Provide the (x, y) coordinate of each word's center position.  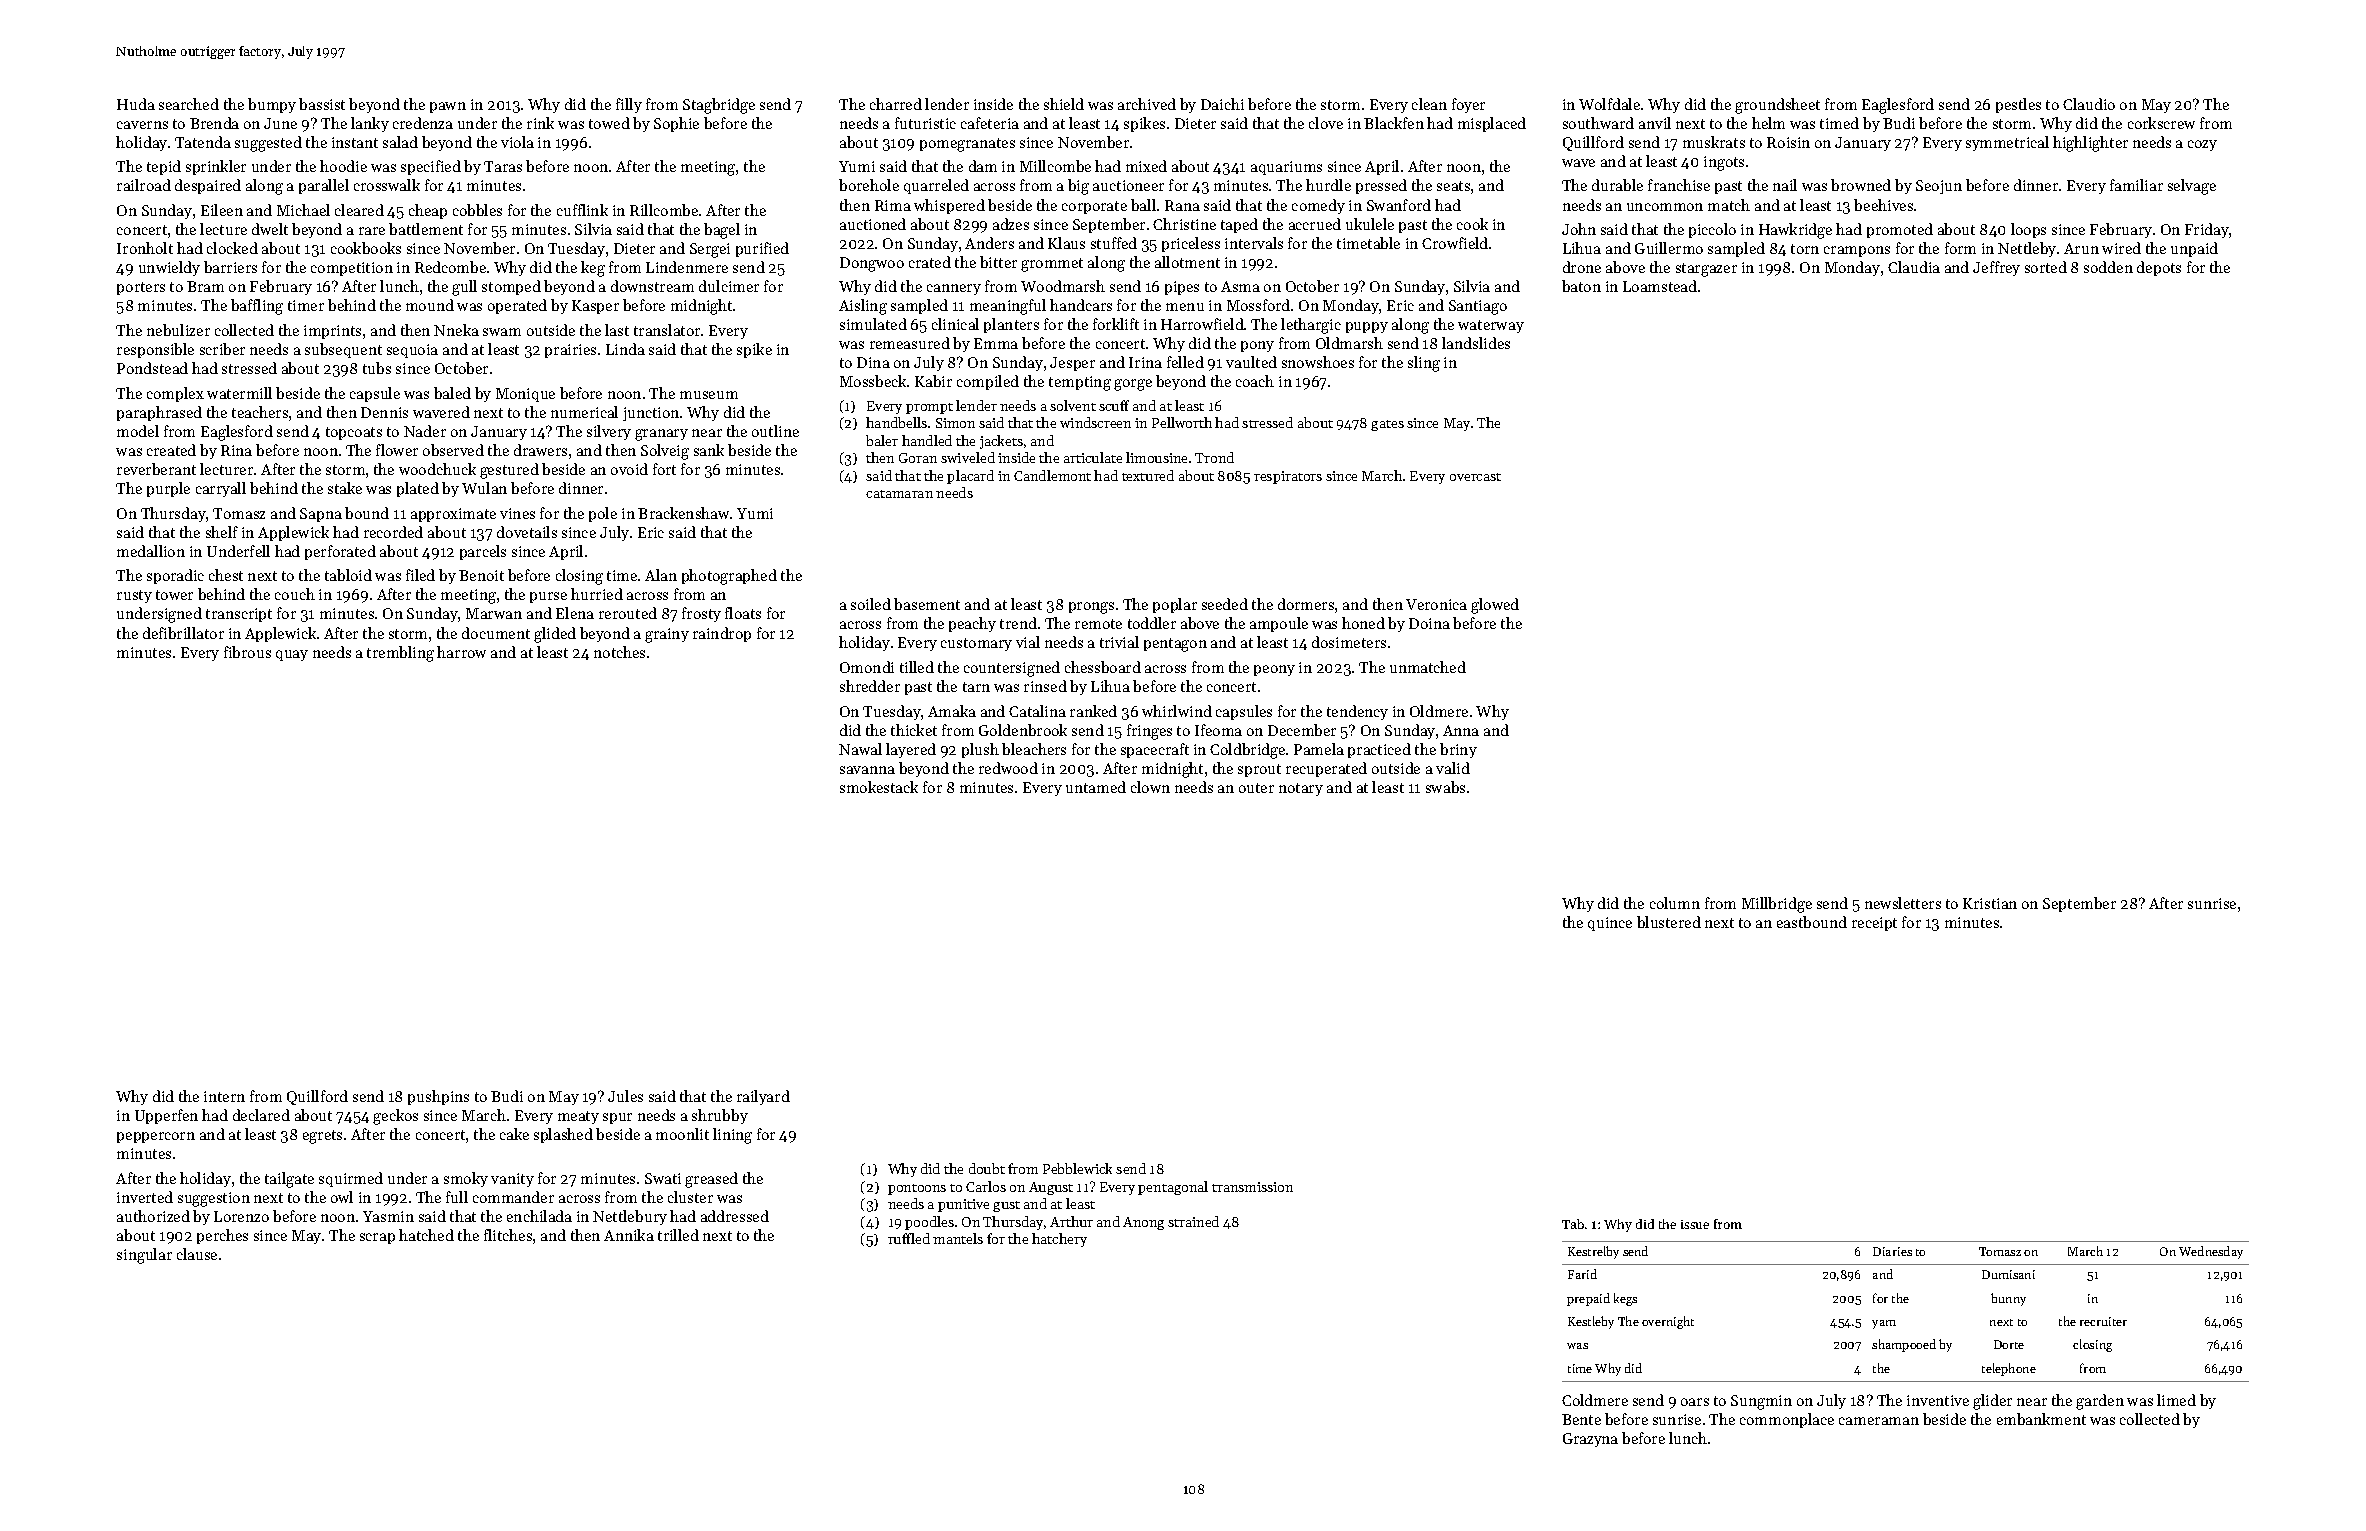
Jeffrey (1996, 268)
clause (197, 1254)
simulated (873, 324)
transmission (1252, 1187)
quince (1610, 924)
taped (1239, 225)
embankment (2041, 1419)
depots (2159, 268)
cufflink (582, 210)
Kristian (1990, 903)
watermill (239, 393)
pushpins (438, 1097)
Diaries (1892, 1251)
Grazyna (1590, 1440)
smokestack (879, 787)
